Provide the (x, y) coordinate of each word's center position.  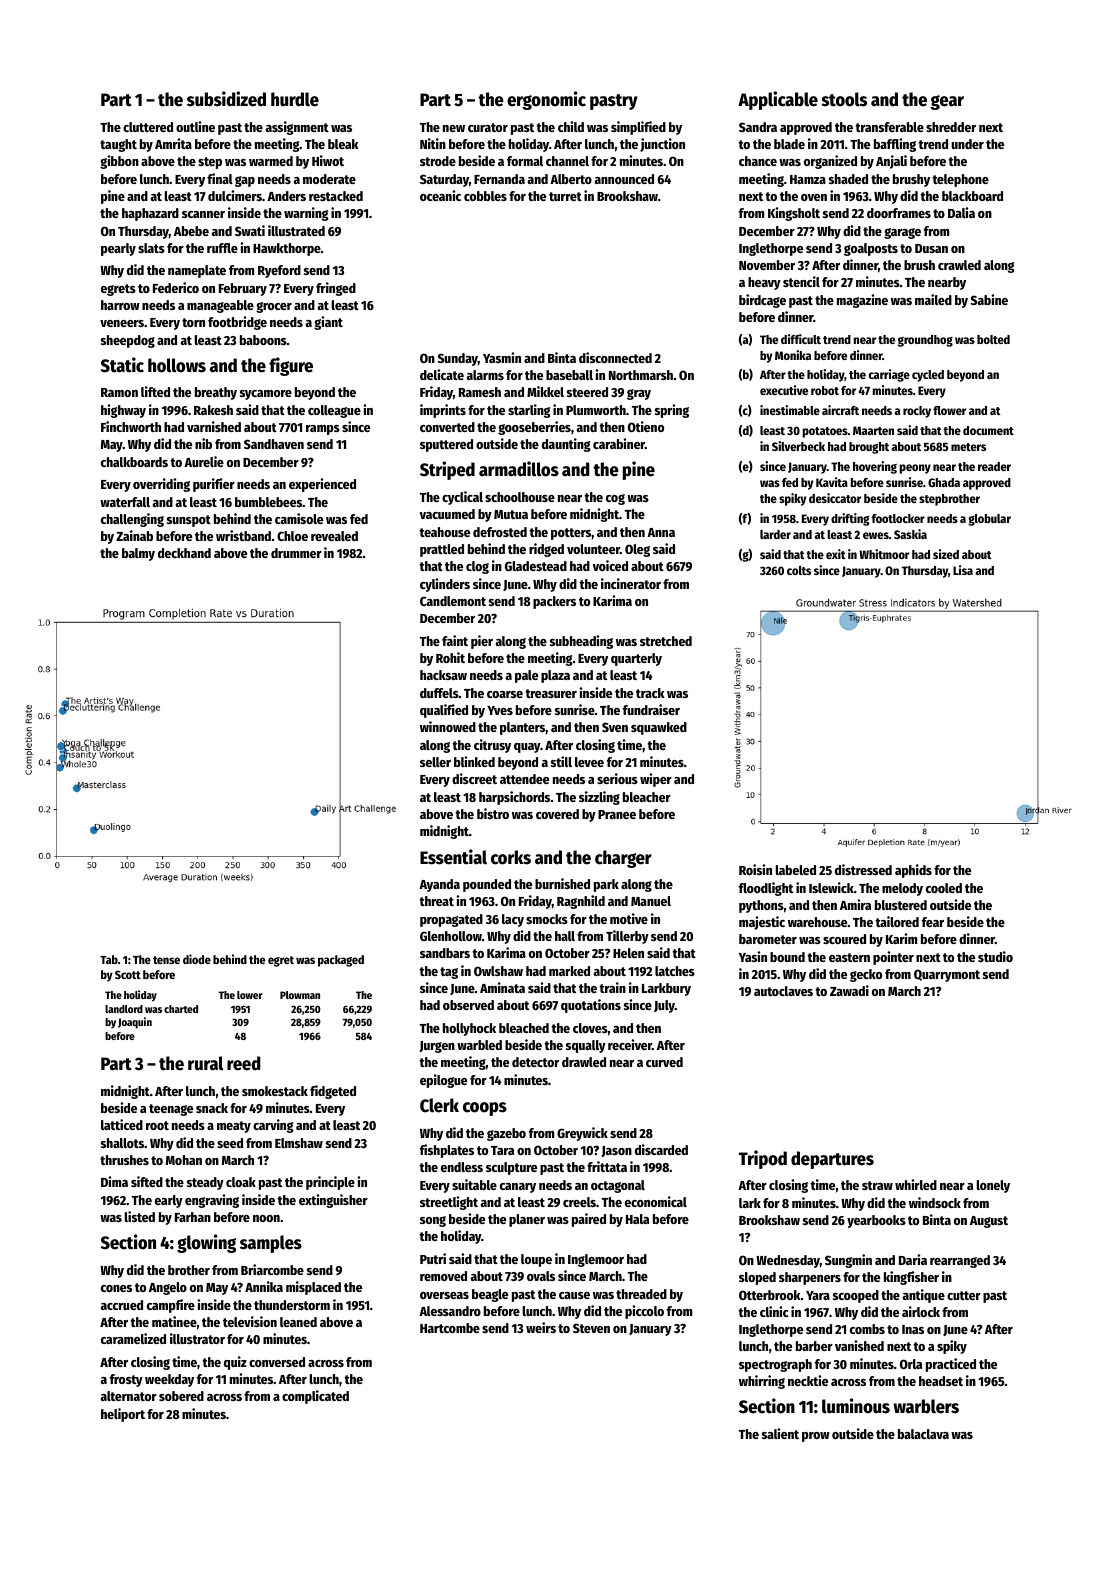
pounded (487, 885)
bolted (993, 339)
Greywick (582, 1134)
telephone (960, 180)
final (220, 178)
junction (662, 145)
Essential (453, 857)
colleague (334, 411)
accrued (122, 1305)
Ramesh (480, 392)
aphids (913, 871)
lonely (993, 1186)
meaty (234, 1127)
